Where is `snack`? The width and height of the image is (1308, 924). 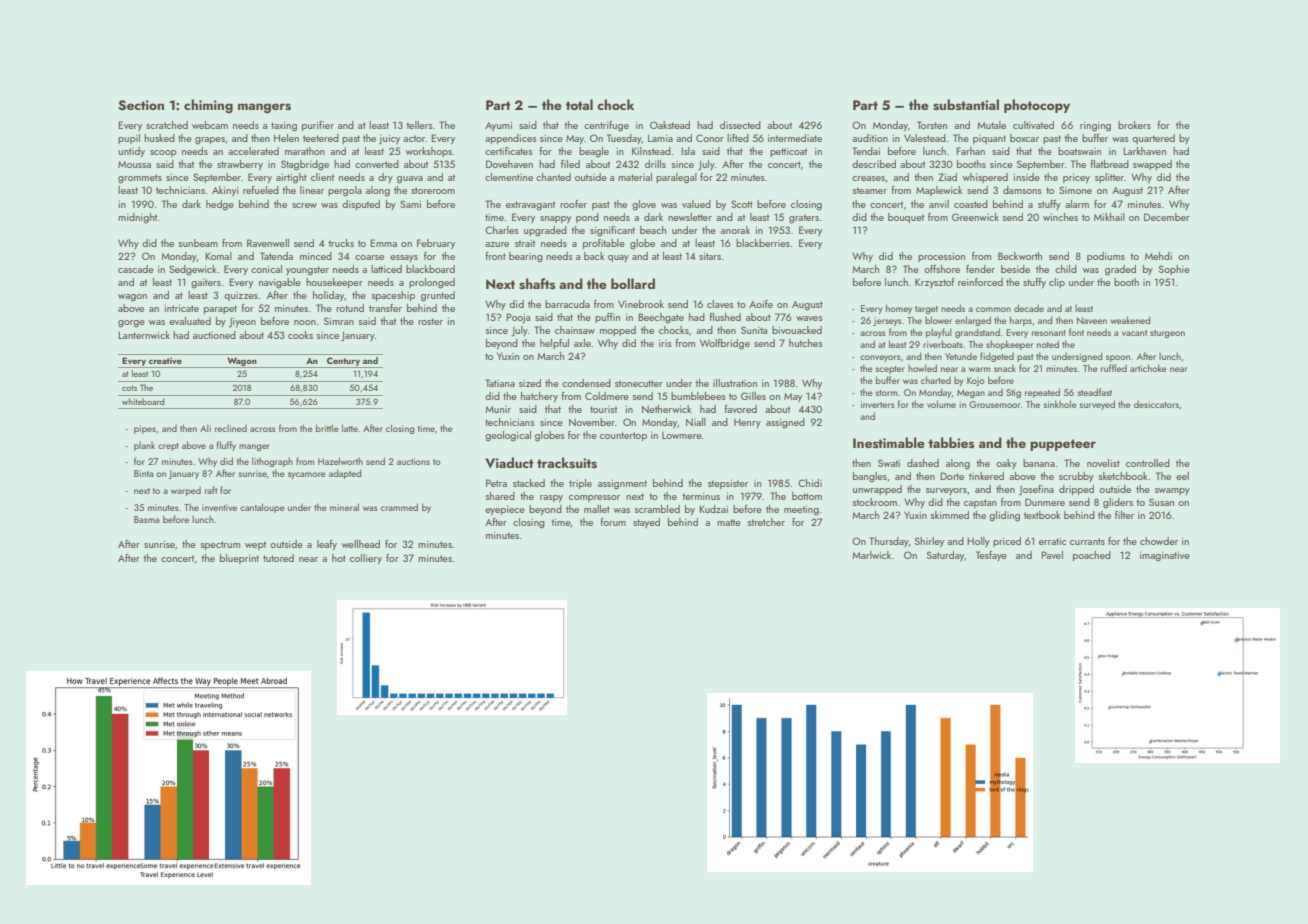
snack is located at coordinates (1005, 368).
